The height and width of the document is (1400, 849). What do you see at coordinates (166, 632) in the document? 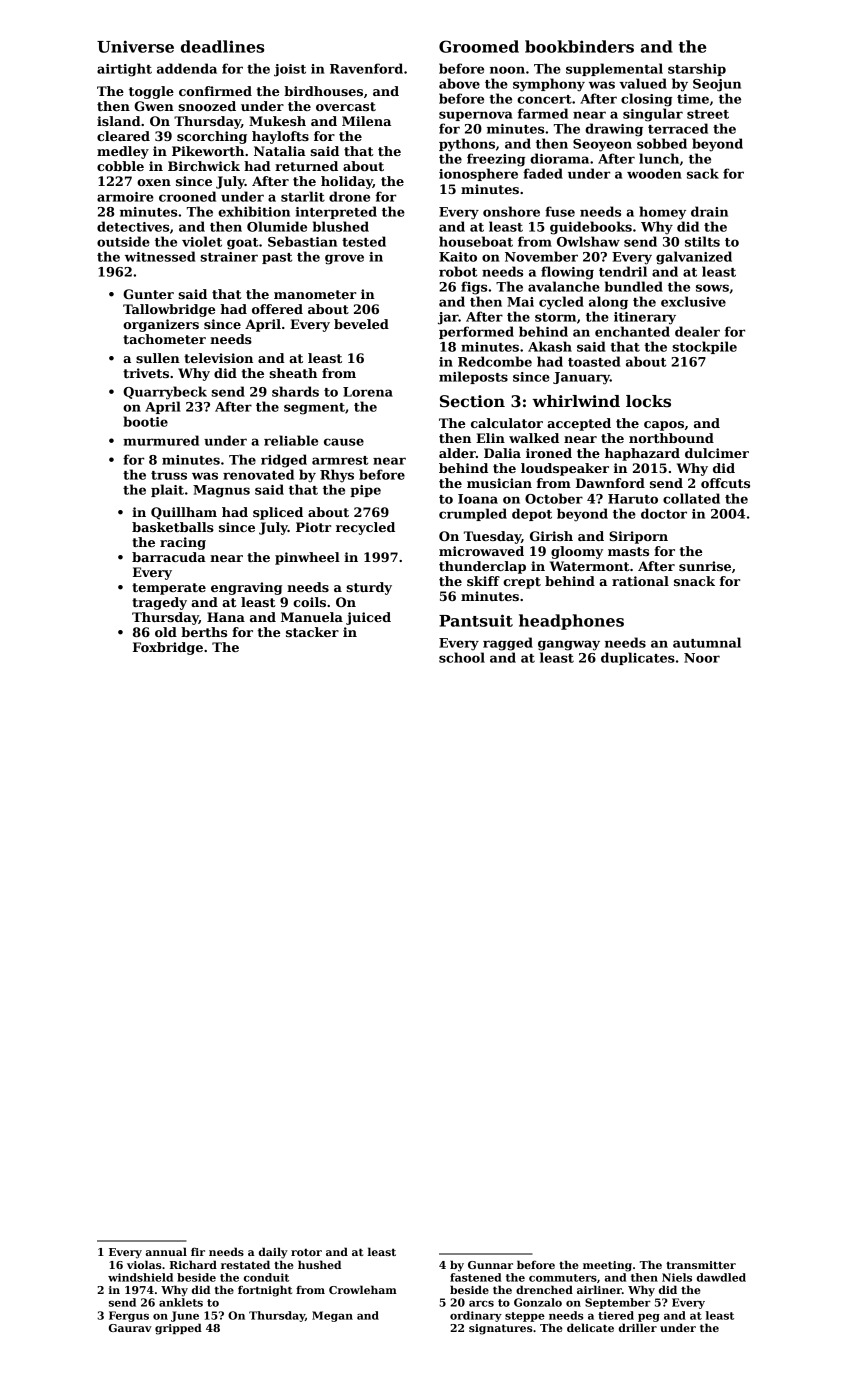
I see `old` at bounding box center [166, 632].
